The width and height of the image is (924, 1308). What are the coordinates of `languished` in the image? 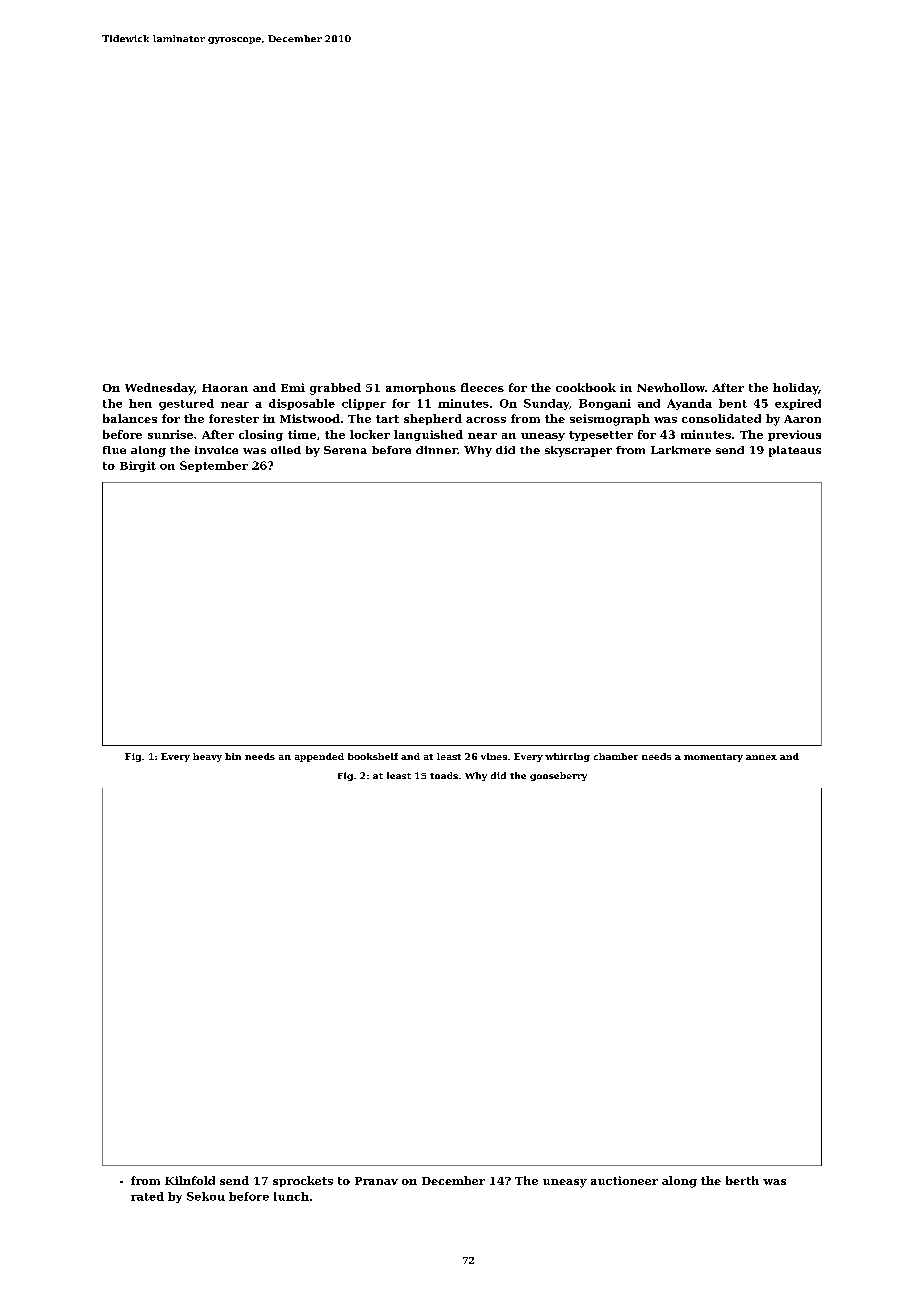 It's located at (428, 435).
